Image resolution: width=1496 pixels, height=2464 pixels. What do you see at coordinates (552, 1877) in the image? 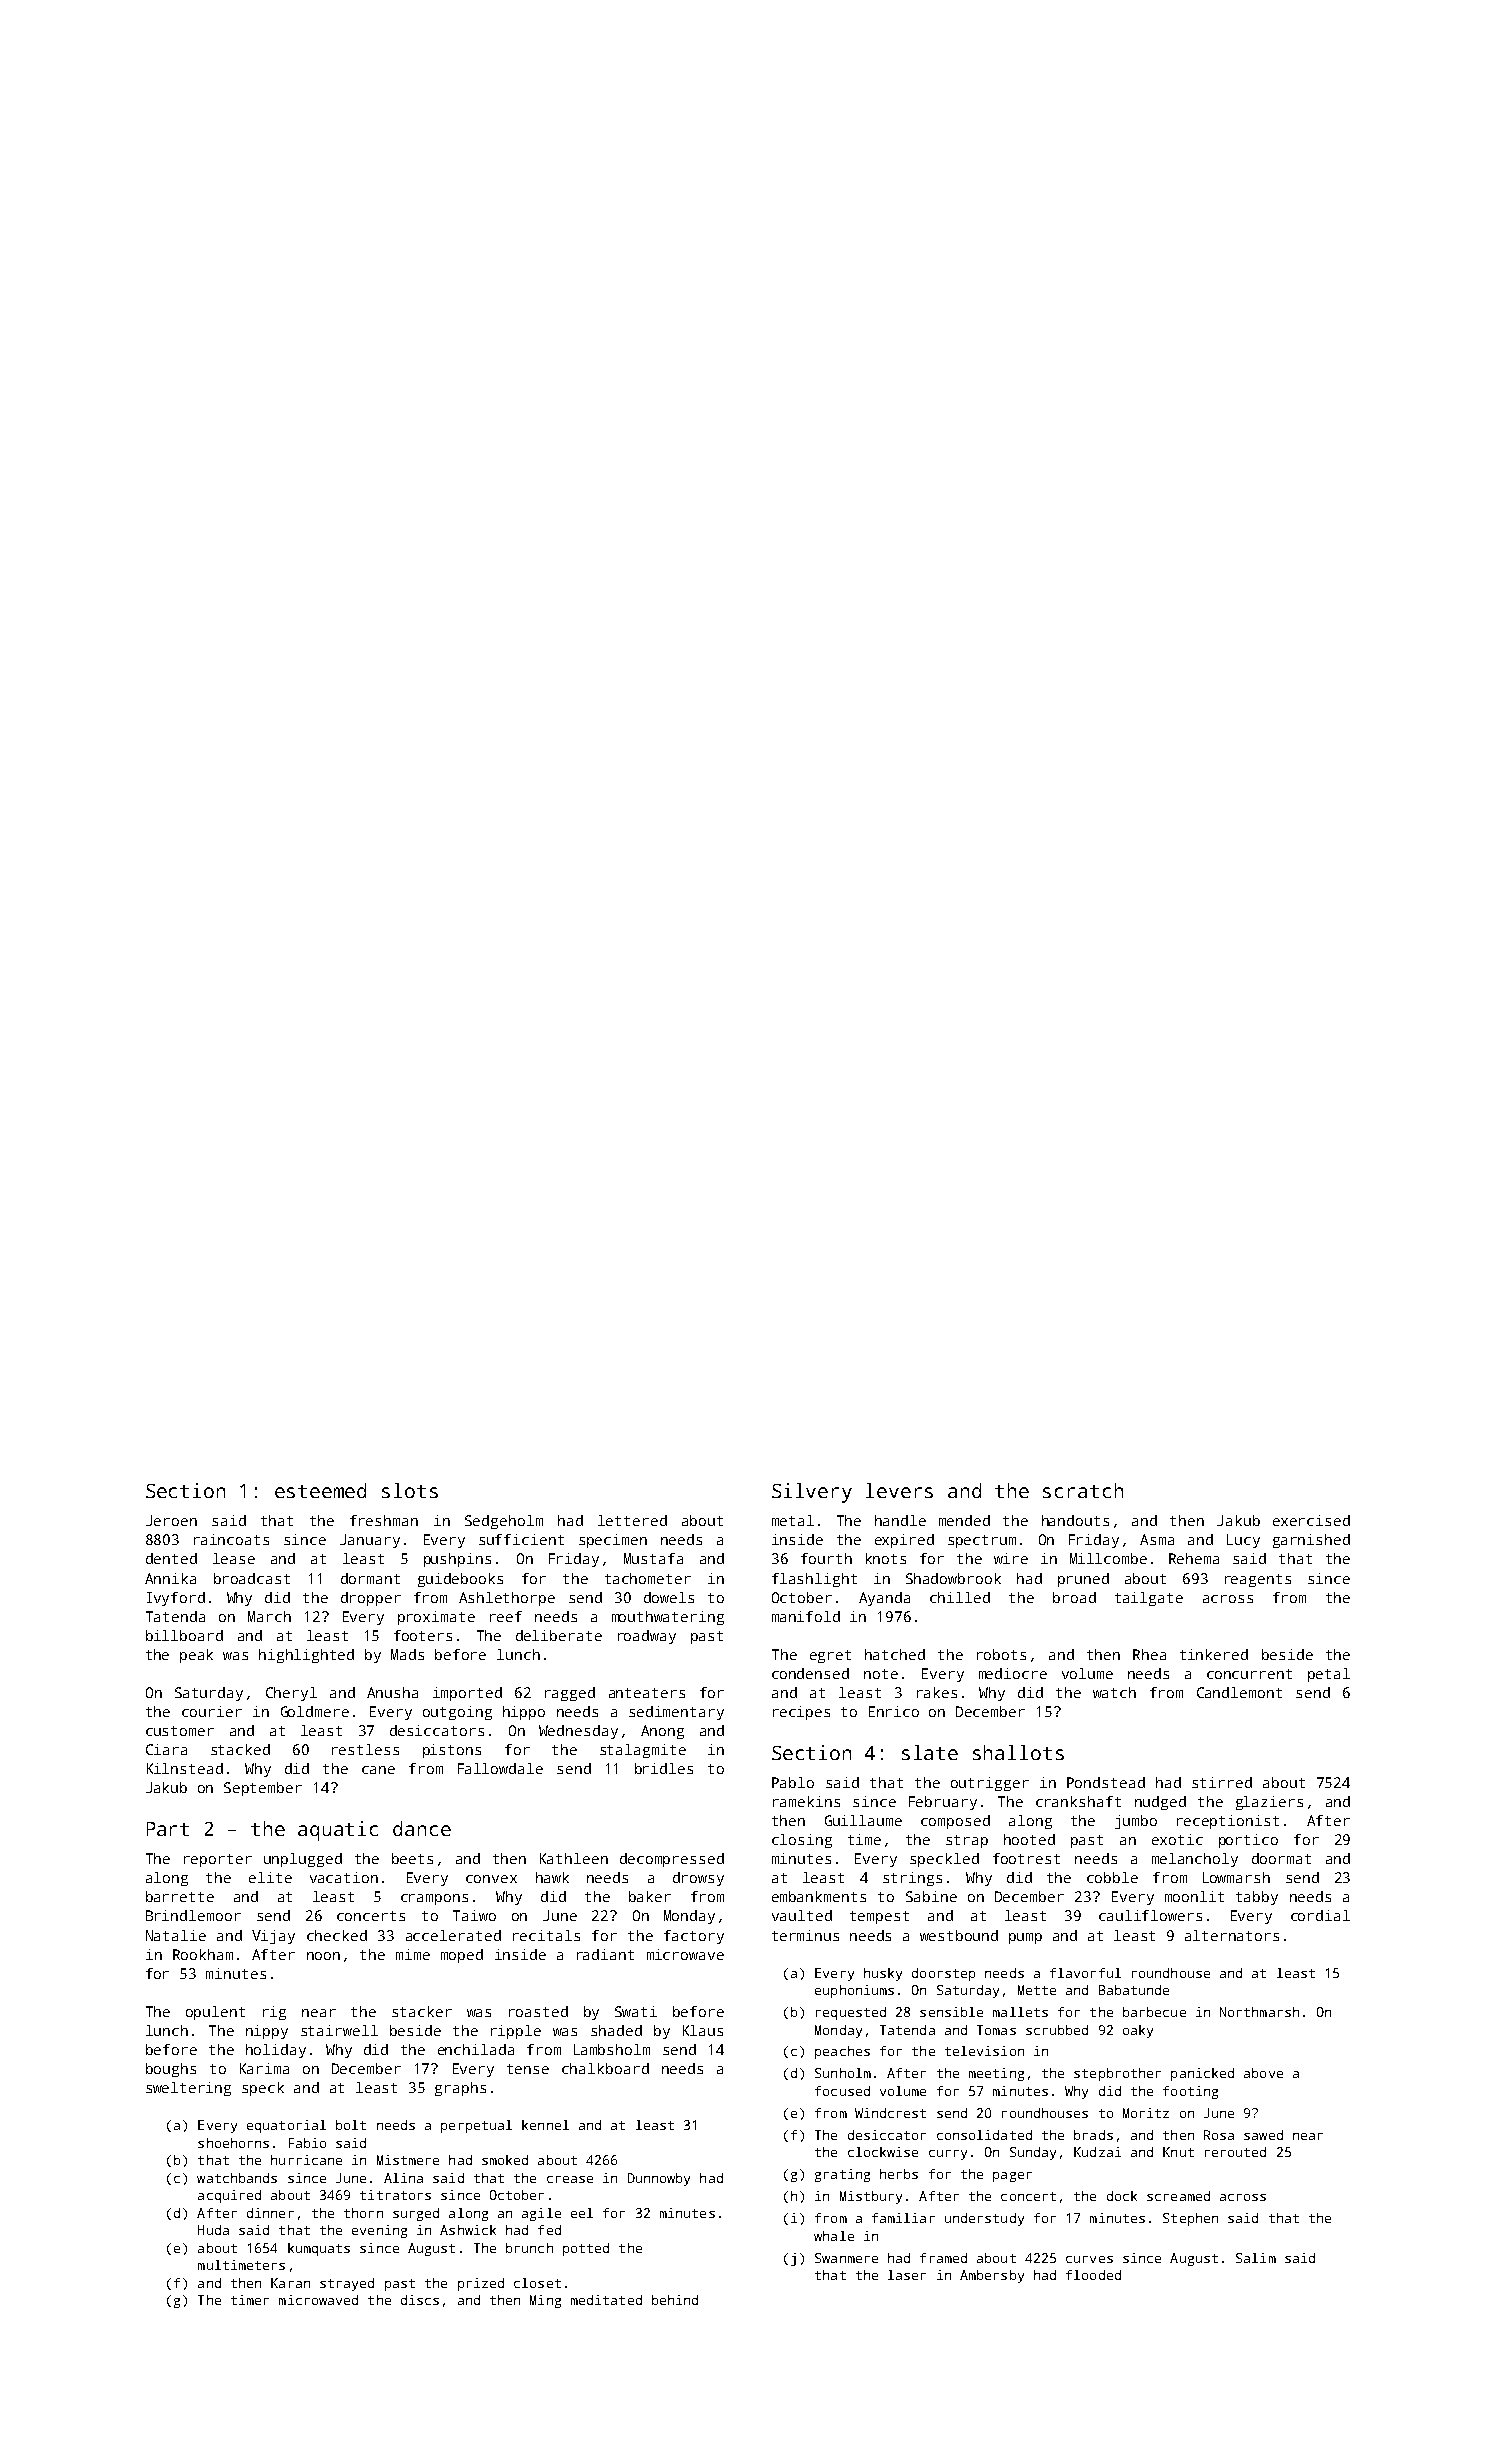
I see `hawk` at bounding box center [552, 1877].
